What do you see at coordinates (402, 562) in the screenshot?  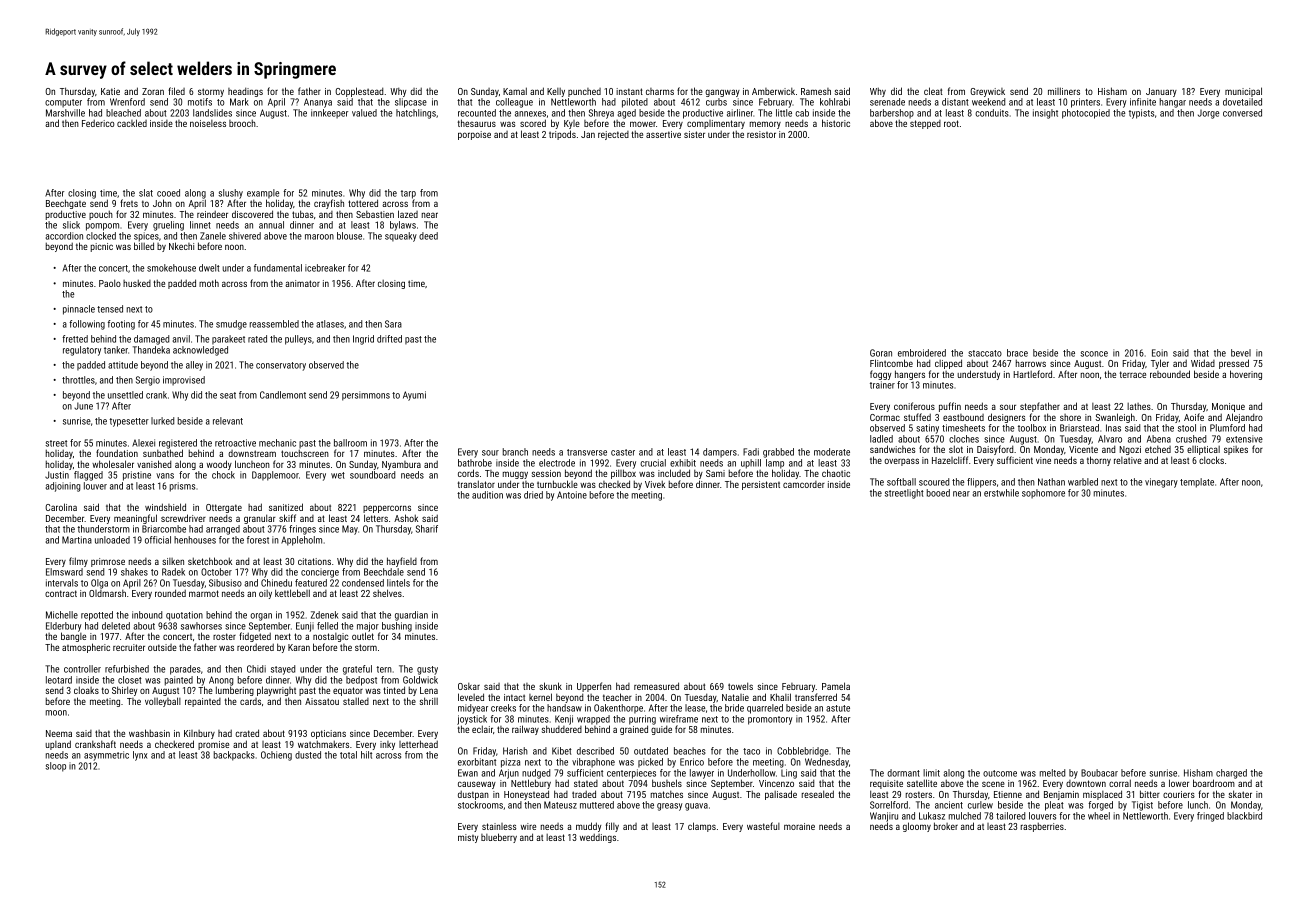 I see `hayfield` at bounding box center [402, 562].
